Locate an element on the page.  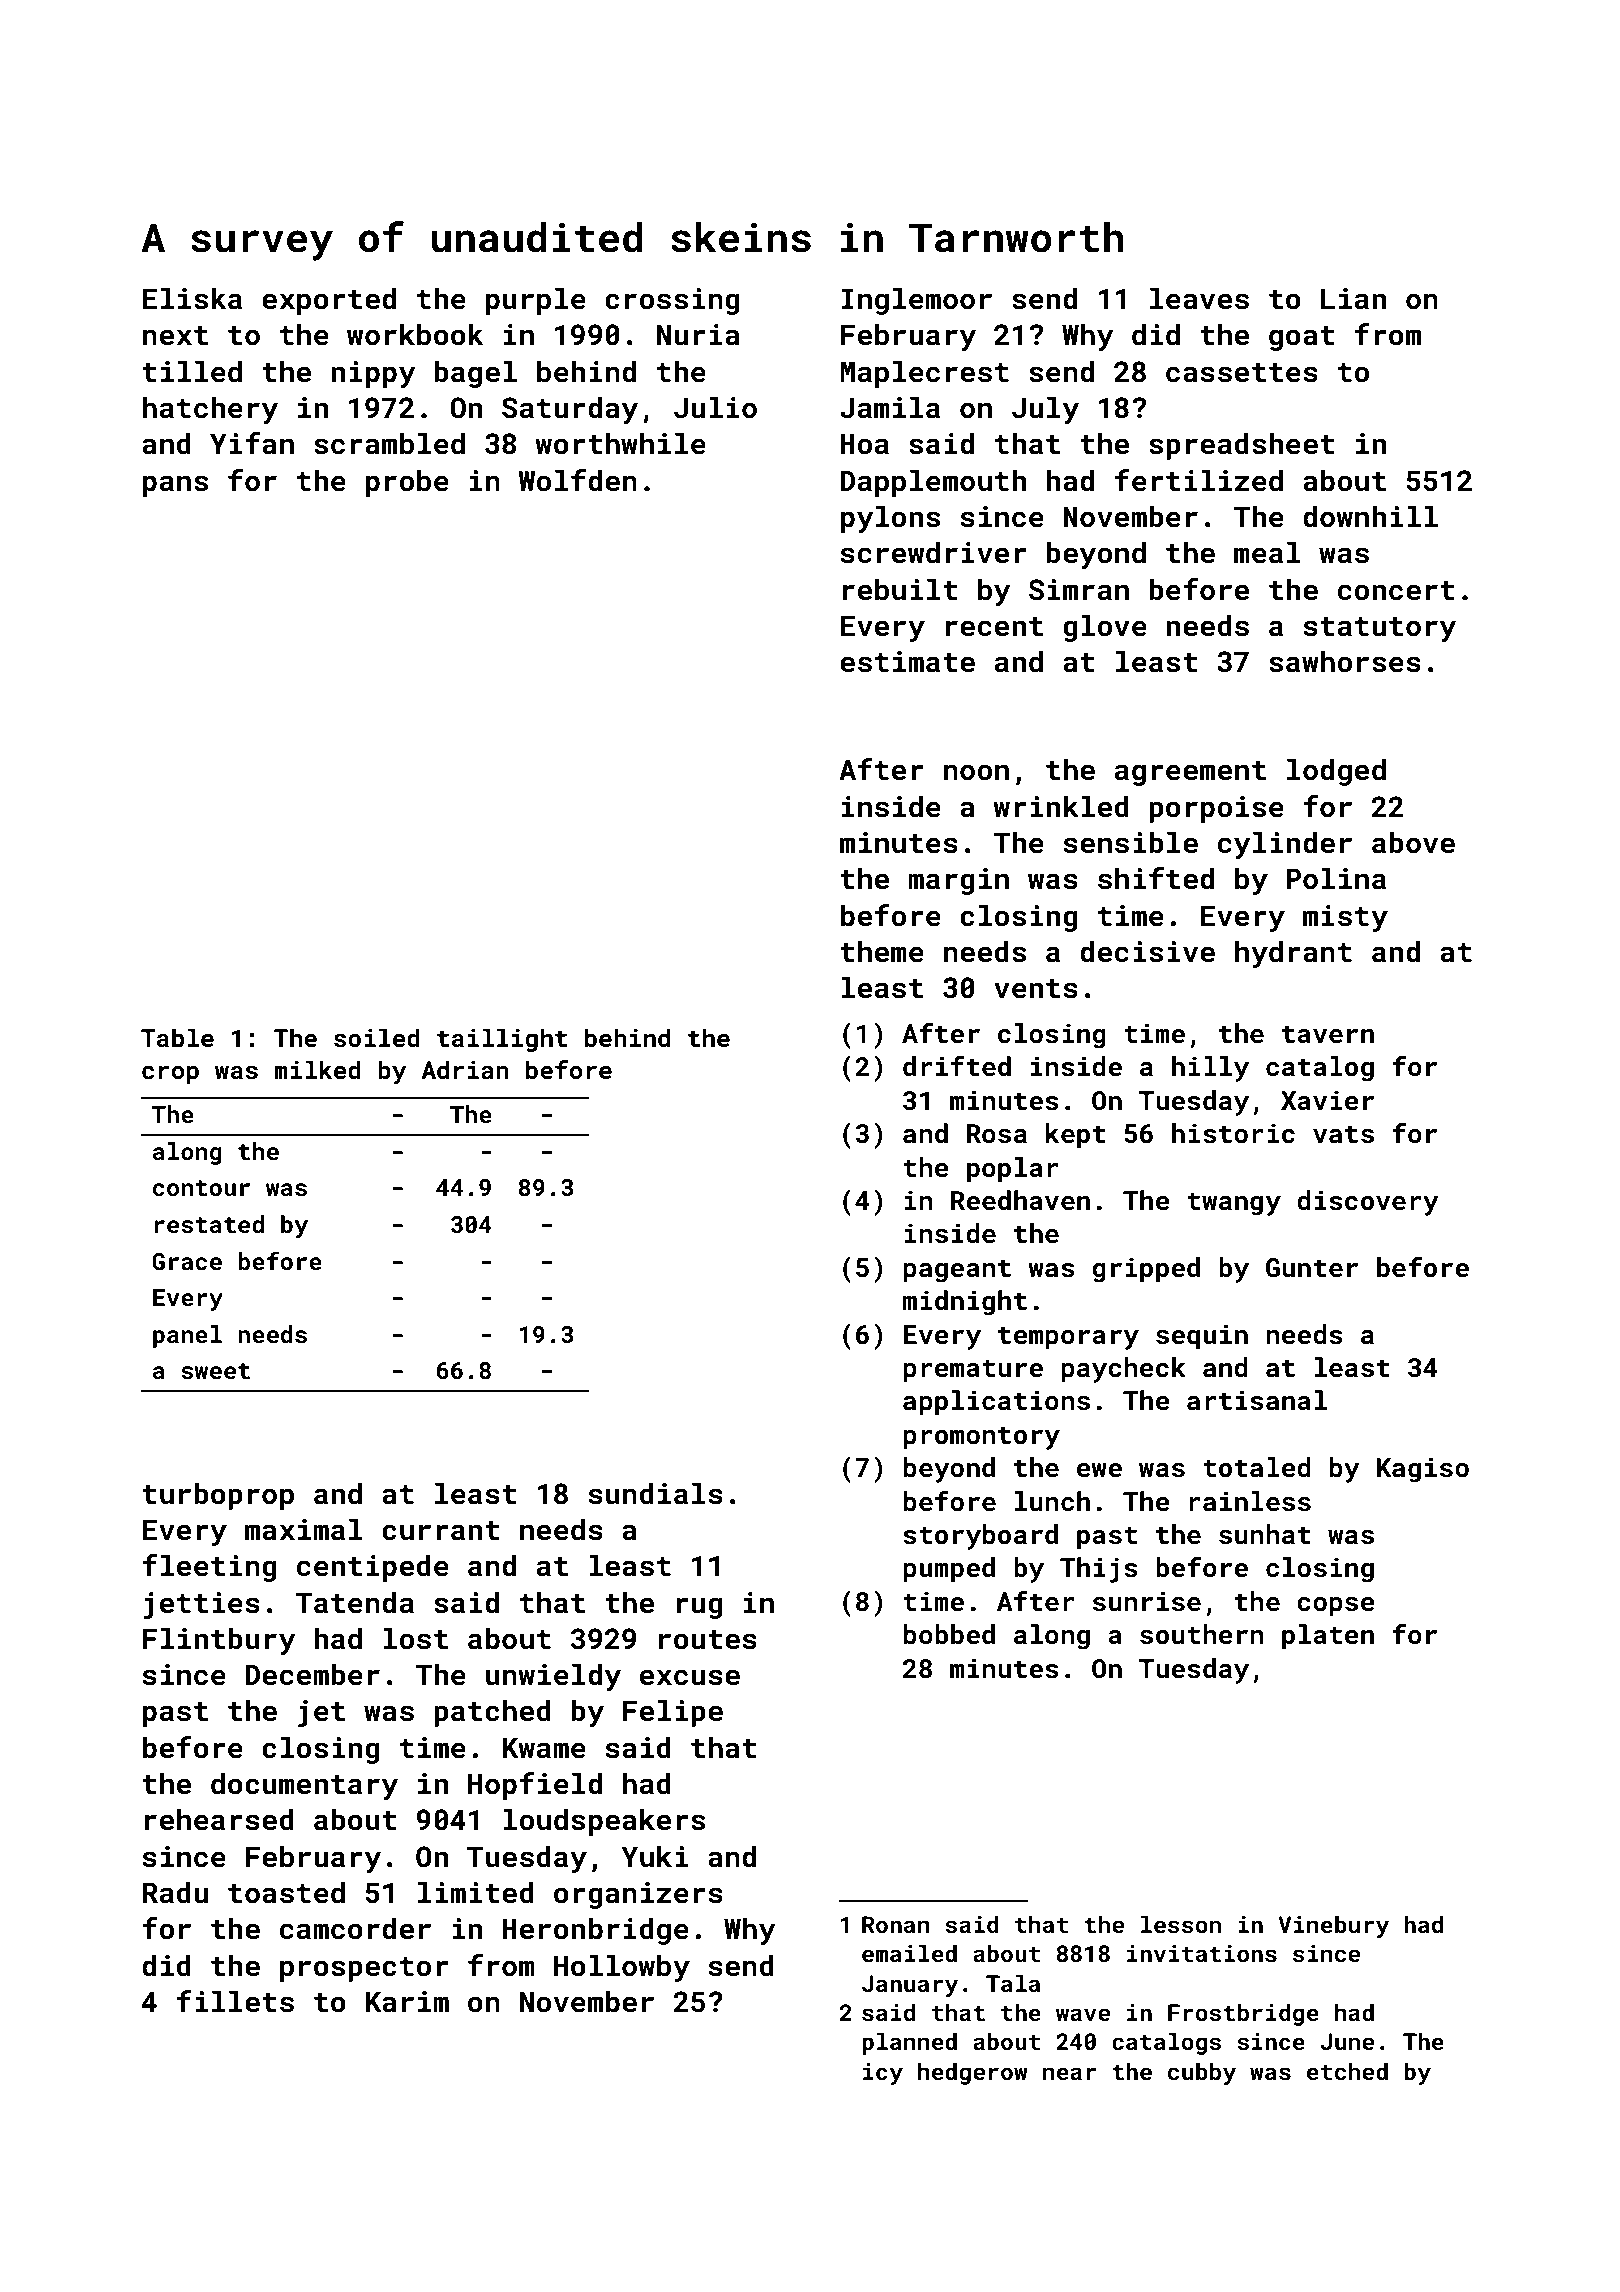
wave is located at coordinates (1083, 2014).
